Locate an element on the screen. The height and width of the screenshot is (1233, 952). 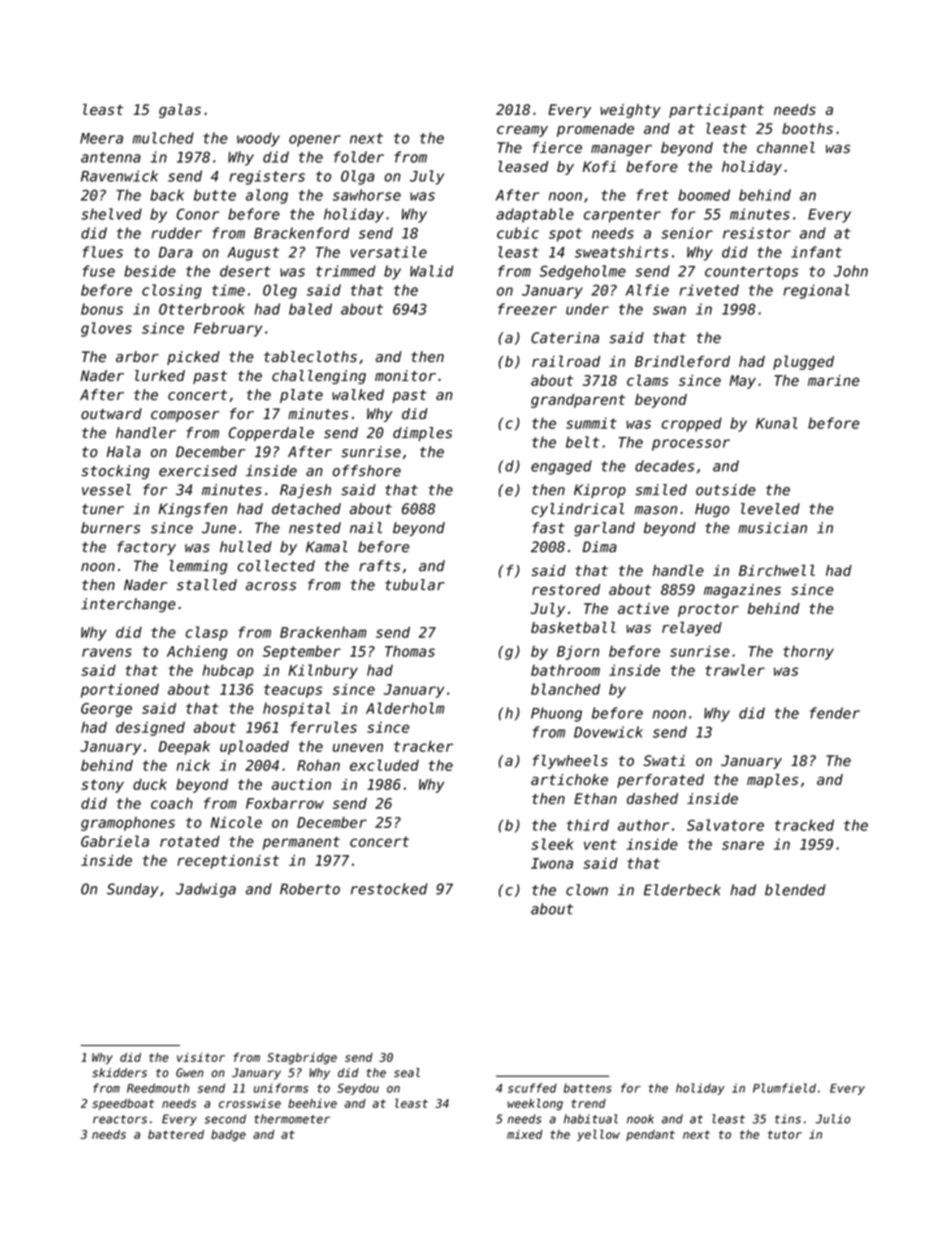
maples is located at coordinates (772, 781).
